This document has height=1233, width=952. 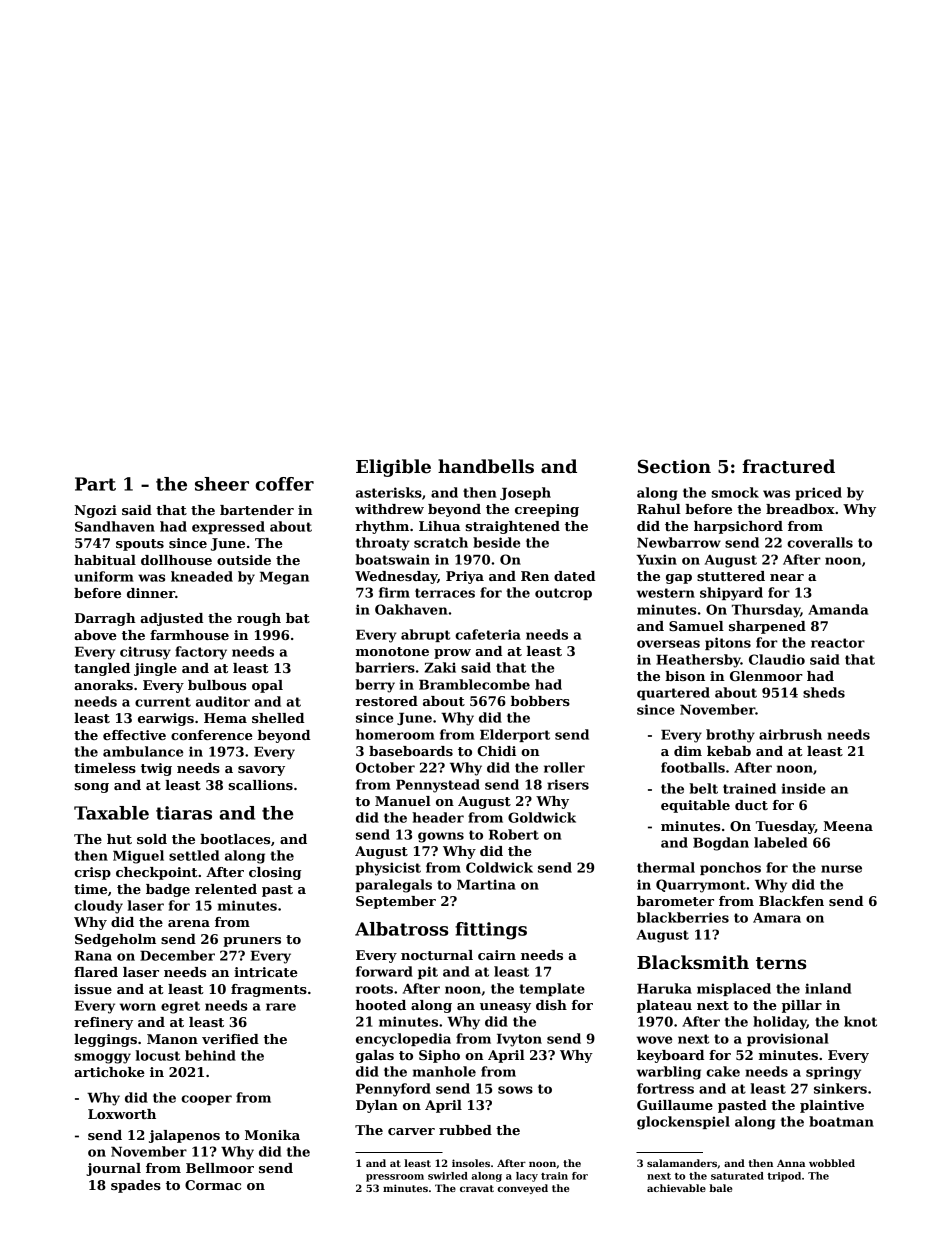 What do you see at coordinates (488, 634) in the document?
I see `cafeteria` at bounding box center [488, 634].
